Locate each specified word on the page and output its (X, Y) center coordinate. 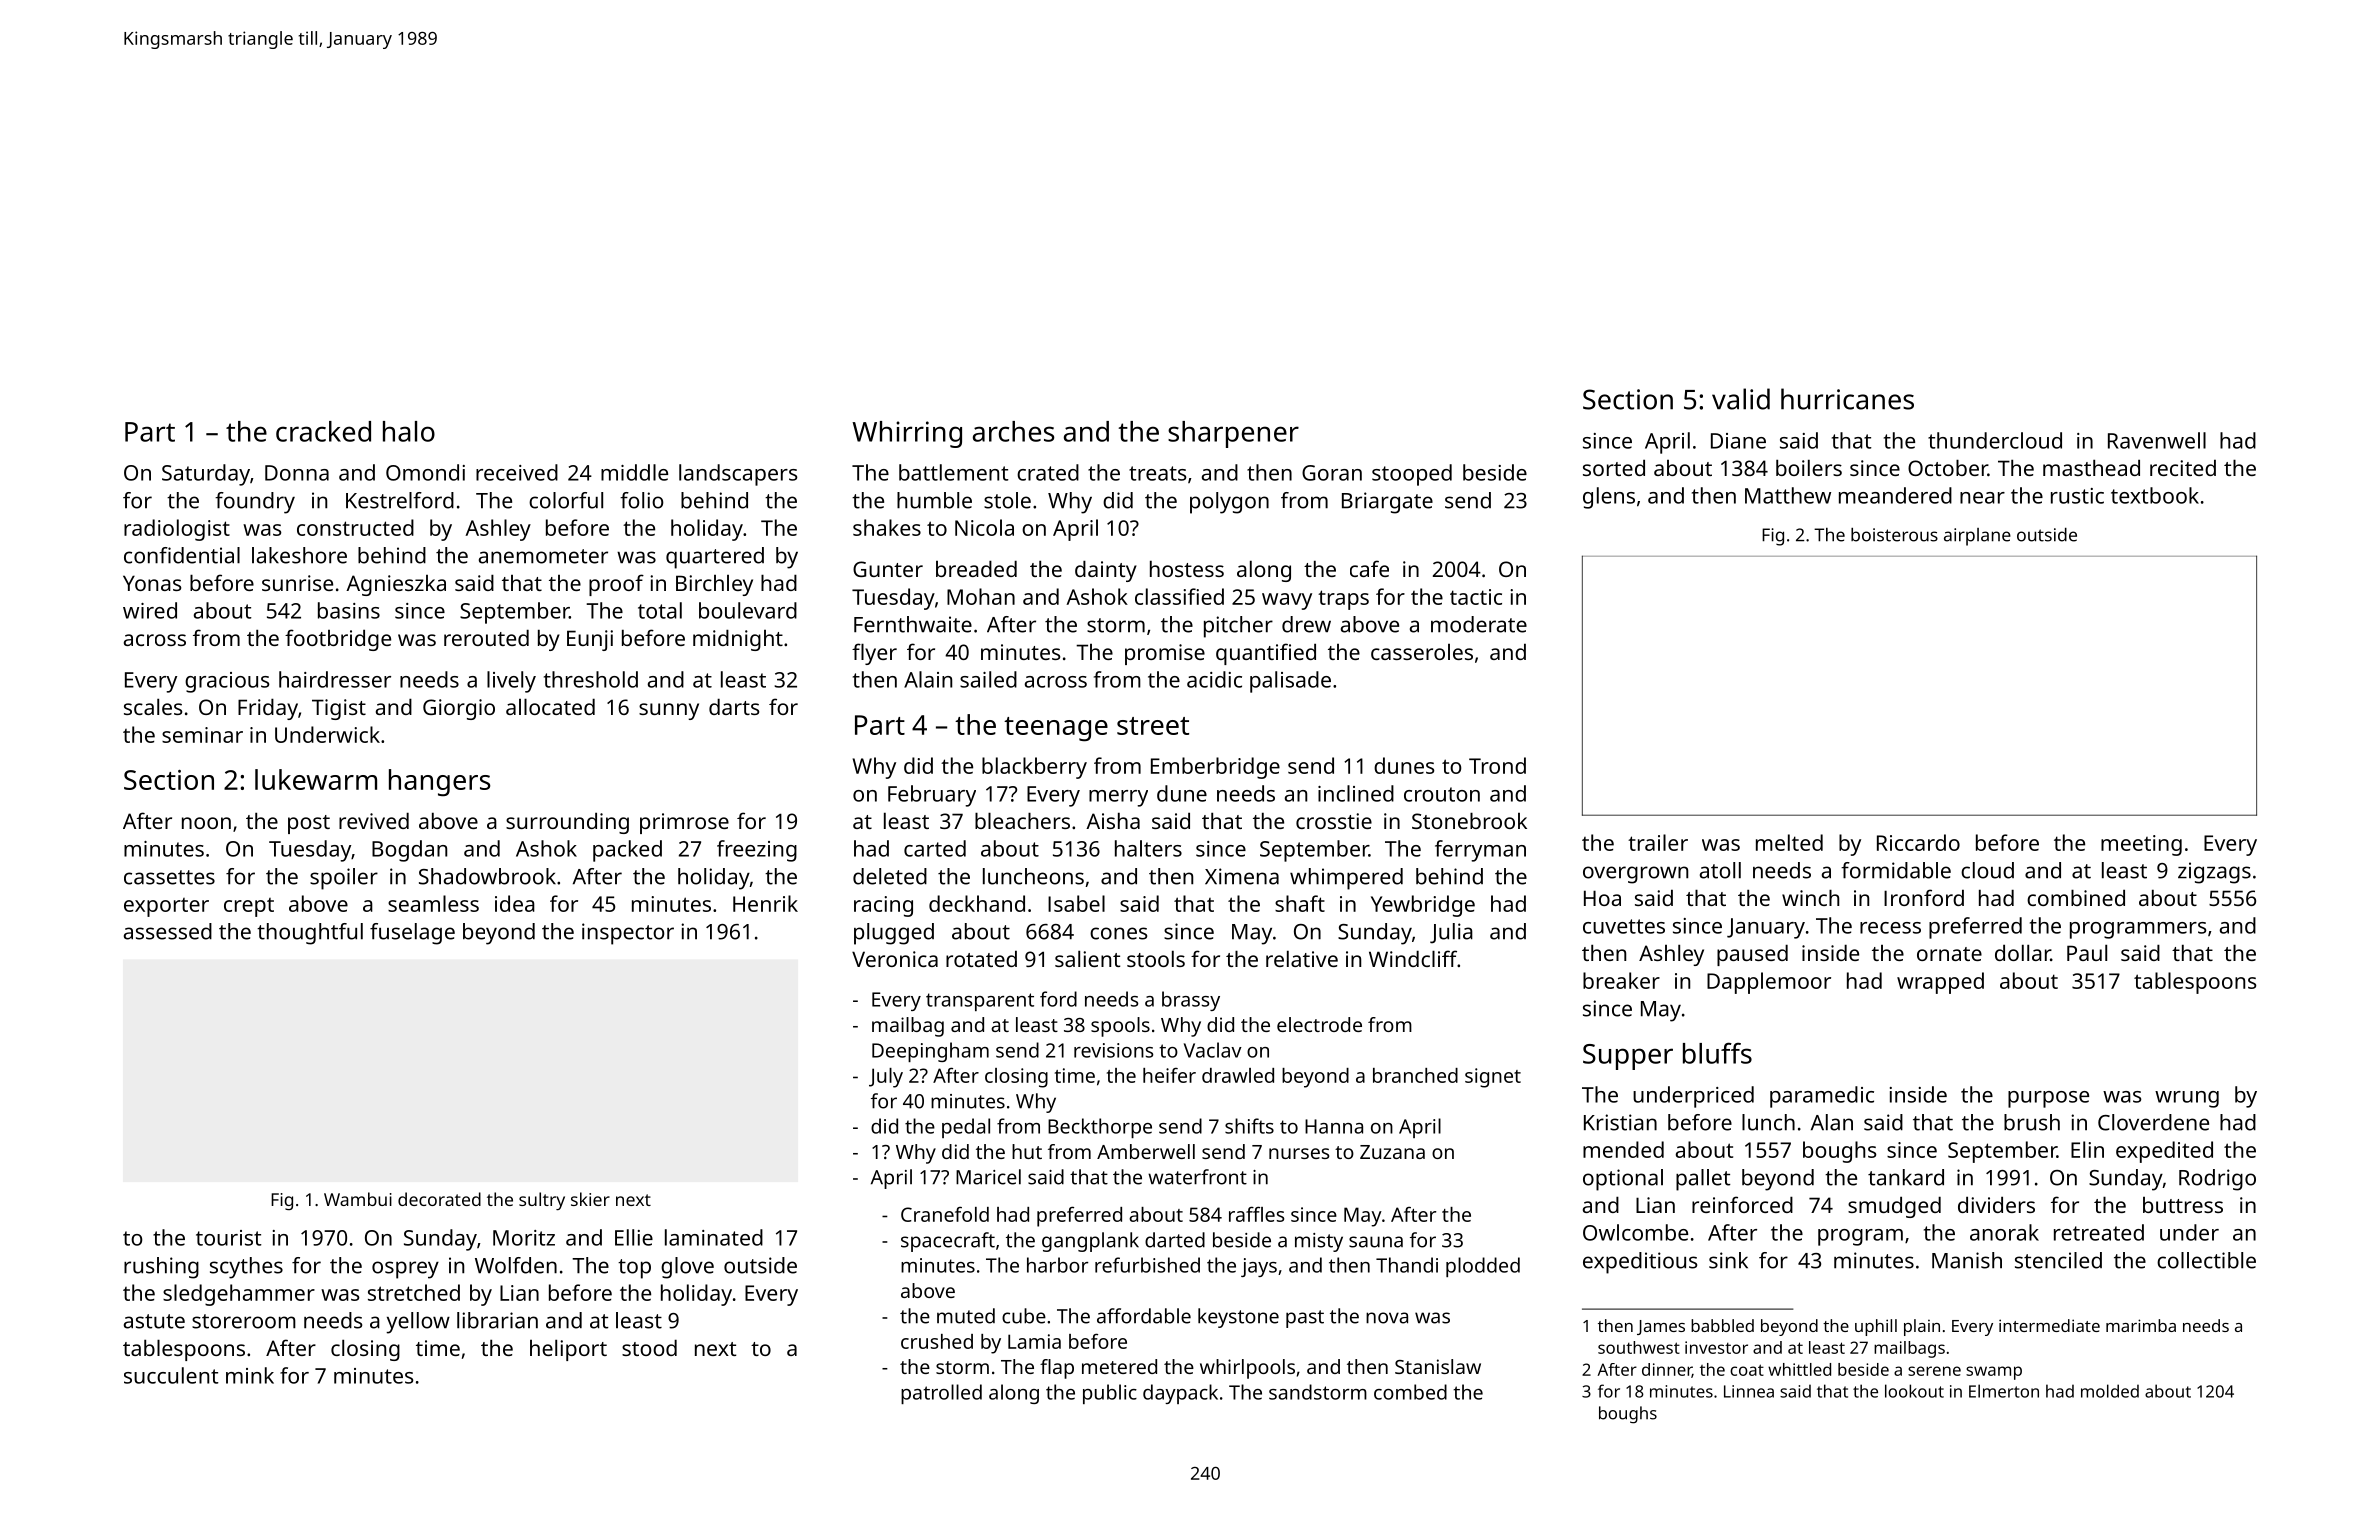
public (1110, 1394)
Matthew (1788, 495)
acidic (1214, 679)
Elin (2087, 1149)
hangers (439, 782)
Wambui (358, 1199)
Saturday (206, 475)
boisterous (1894, 535)
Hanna (1334, 1126)
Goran (1332, 473)
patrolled (941, 1394)
